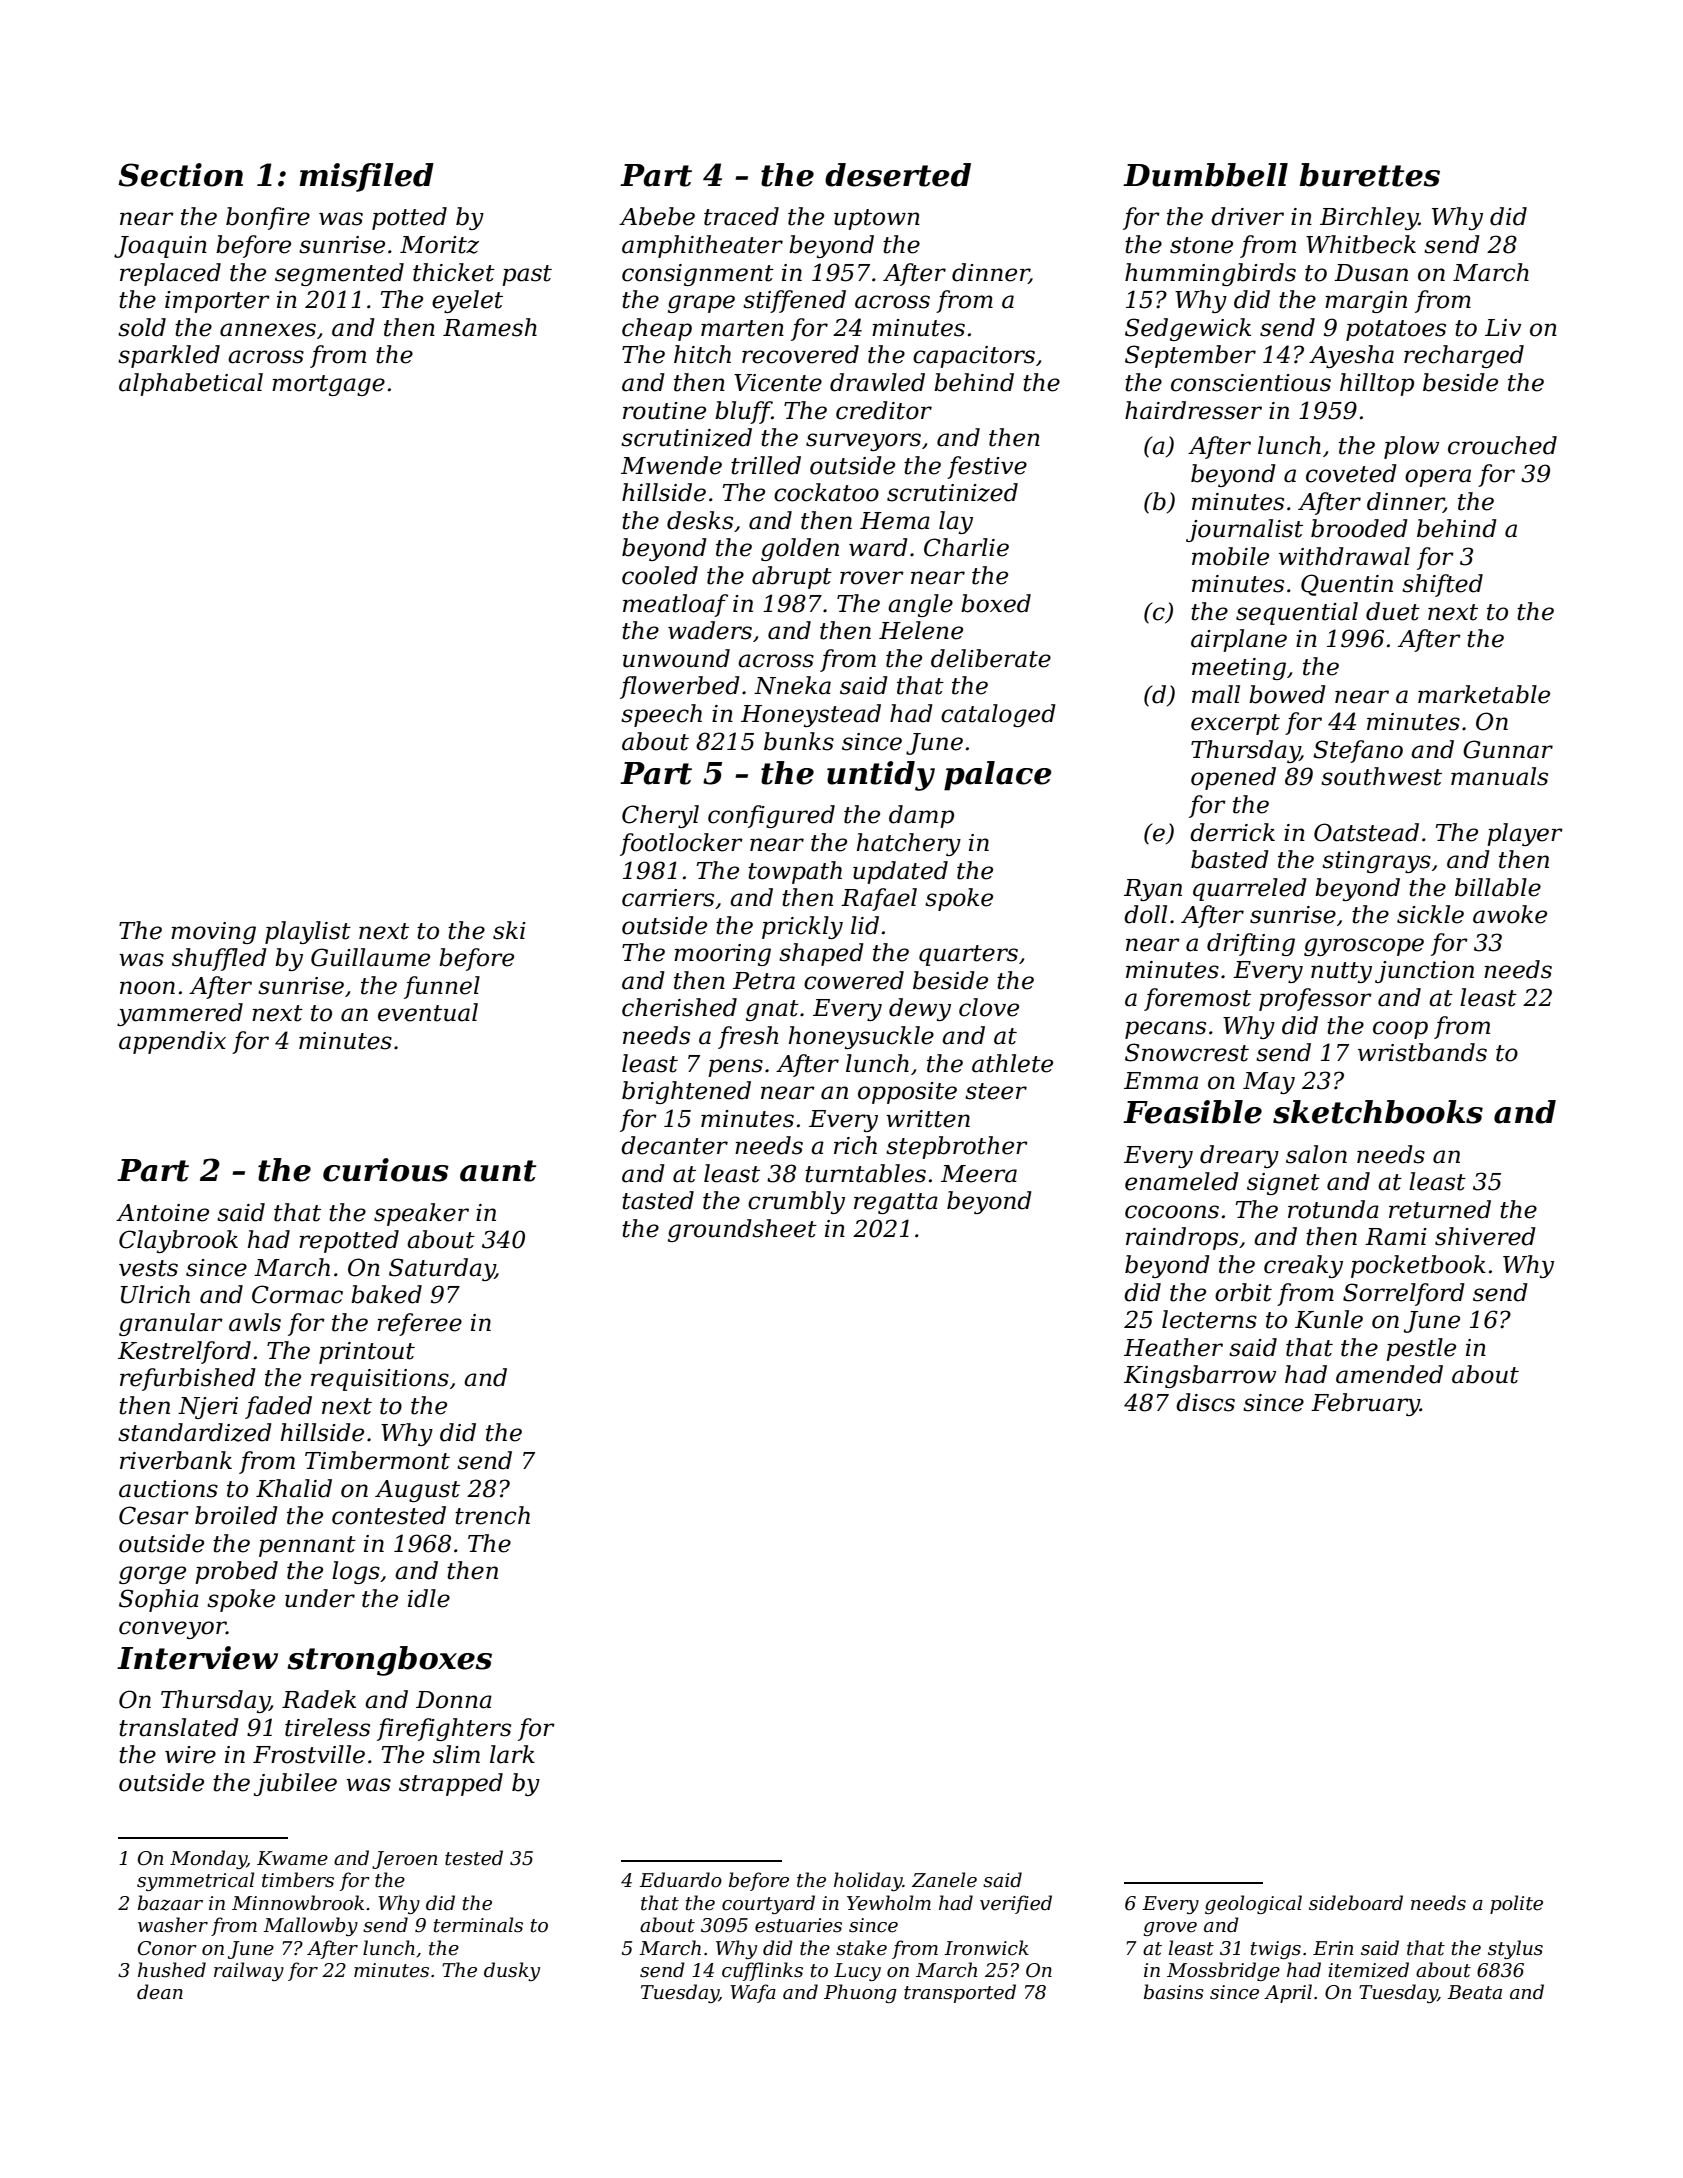  What do you see at coordinates (172, 1630) in the image?
I see `conveyor` at bounding box center [172, 1630].
